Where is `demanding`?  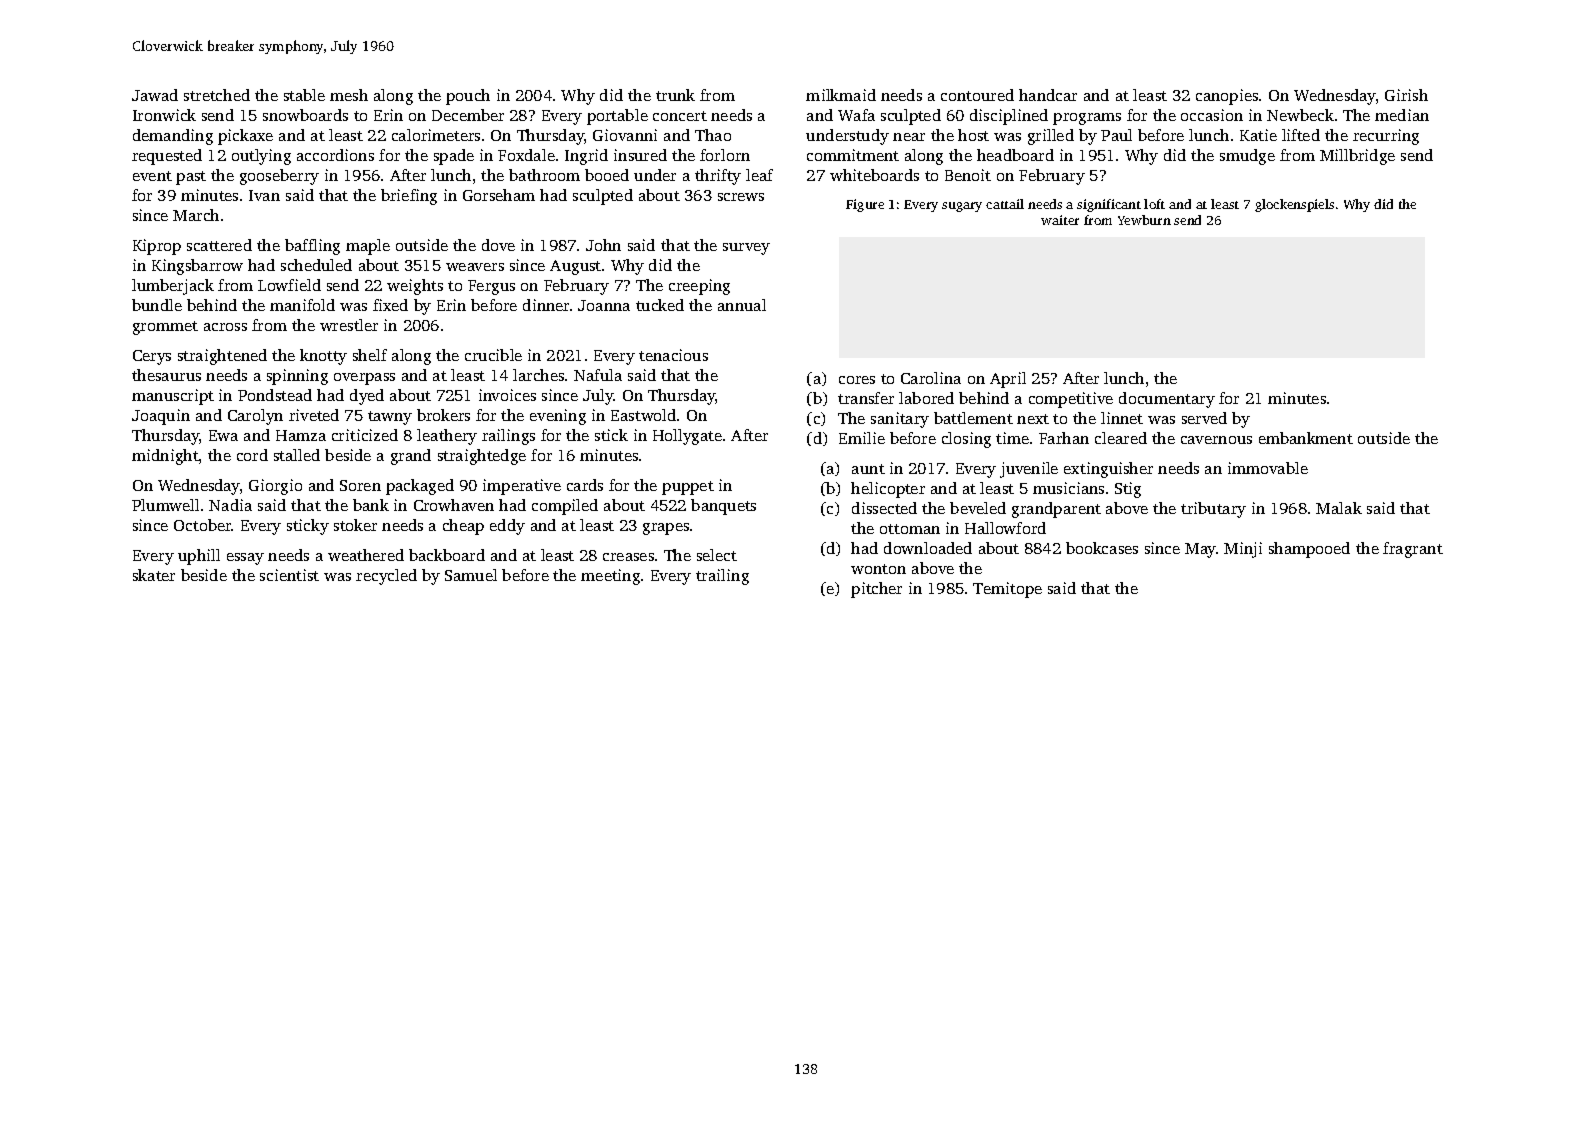 demanding is located at coordinates (173, 137).
